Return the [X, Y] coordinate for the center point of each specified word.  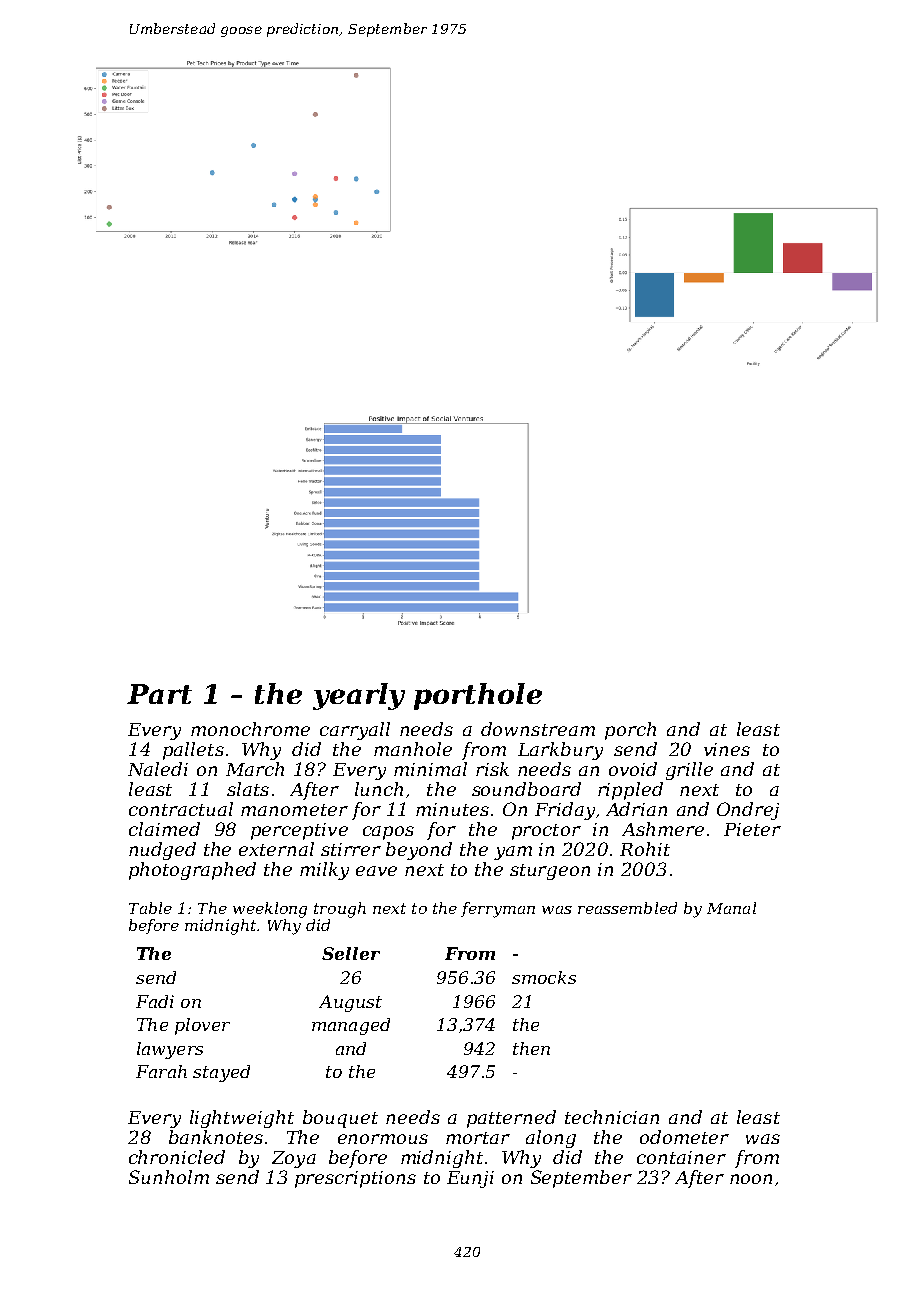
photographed [192, 871]
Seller [351, 953]
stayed [221, 1073]
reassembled [627, 908]
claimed [164, 829]
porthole [478, 696]
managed [351, 1026]
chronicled [177, 1157]
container [681, 1157]
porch [630, 731]
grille [689, 771]
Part [159, 694]
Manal [731, 908]
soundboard [526, 789]
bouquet [340, 1119]
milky [324, 871]
